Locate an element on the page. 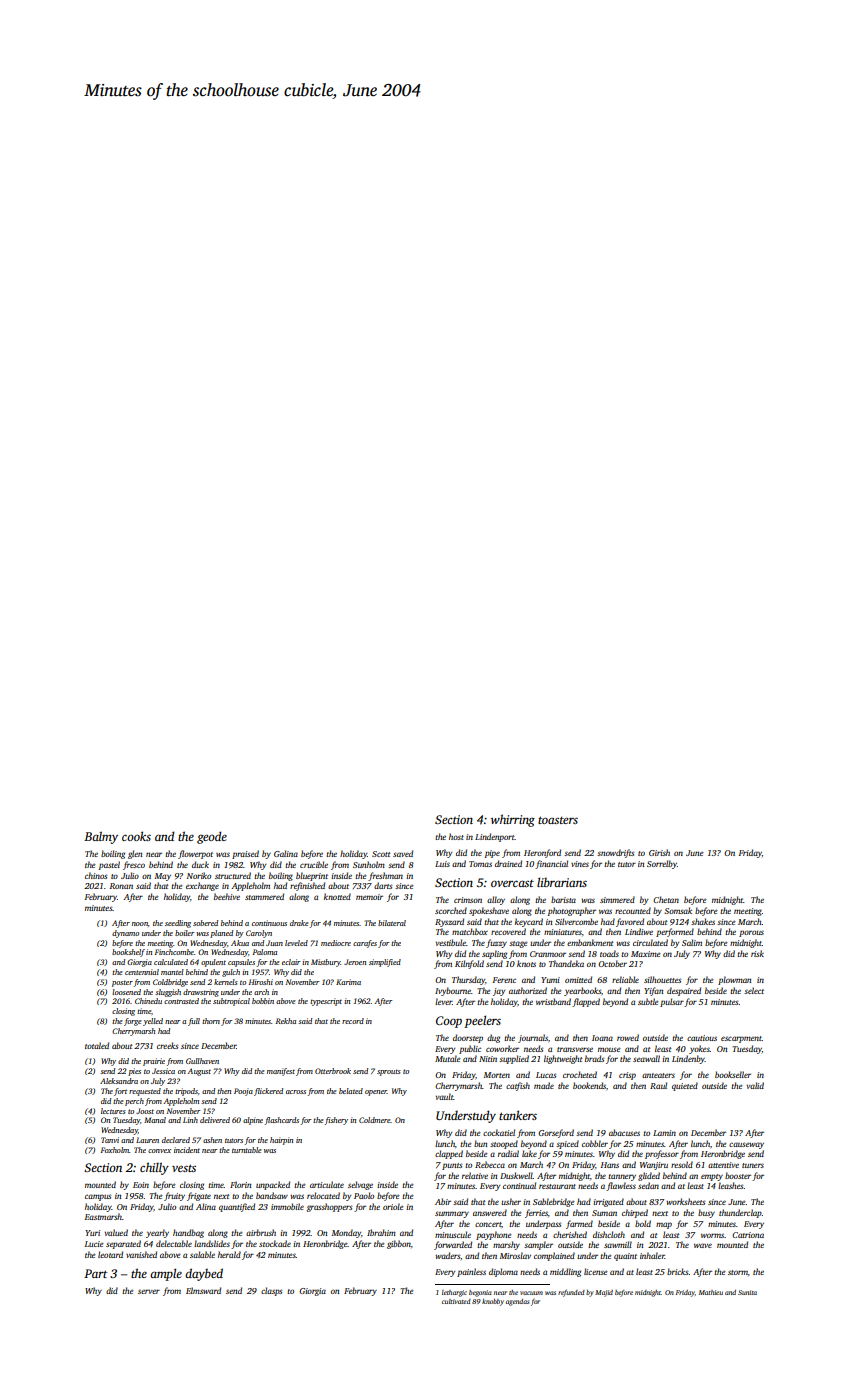  Scott is located at coordinates (381, 854).
